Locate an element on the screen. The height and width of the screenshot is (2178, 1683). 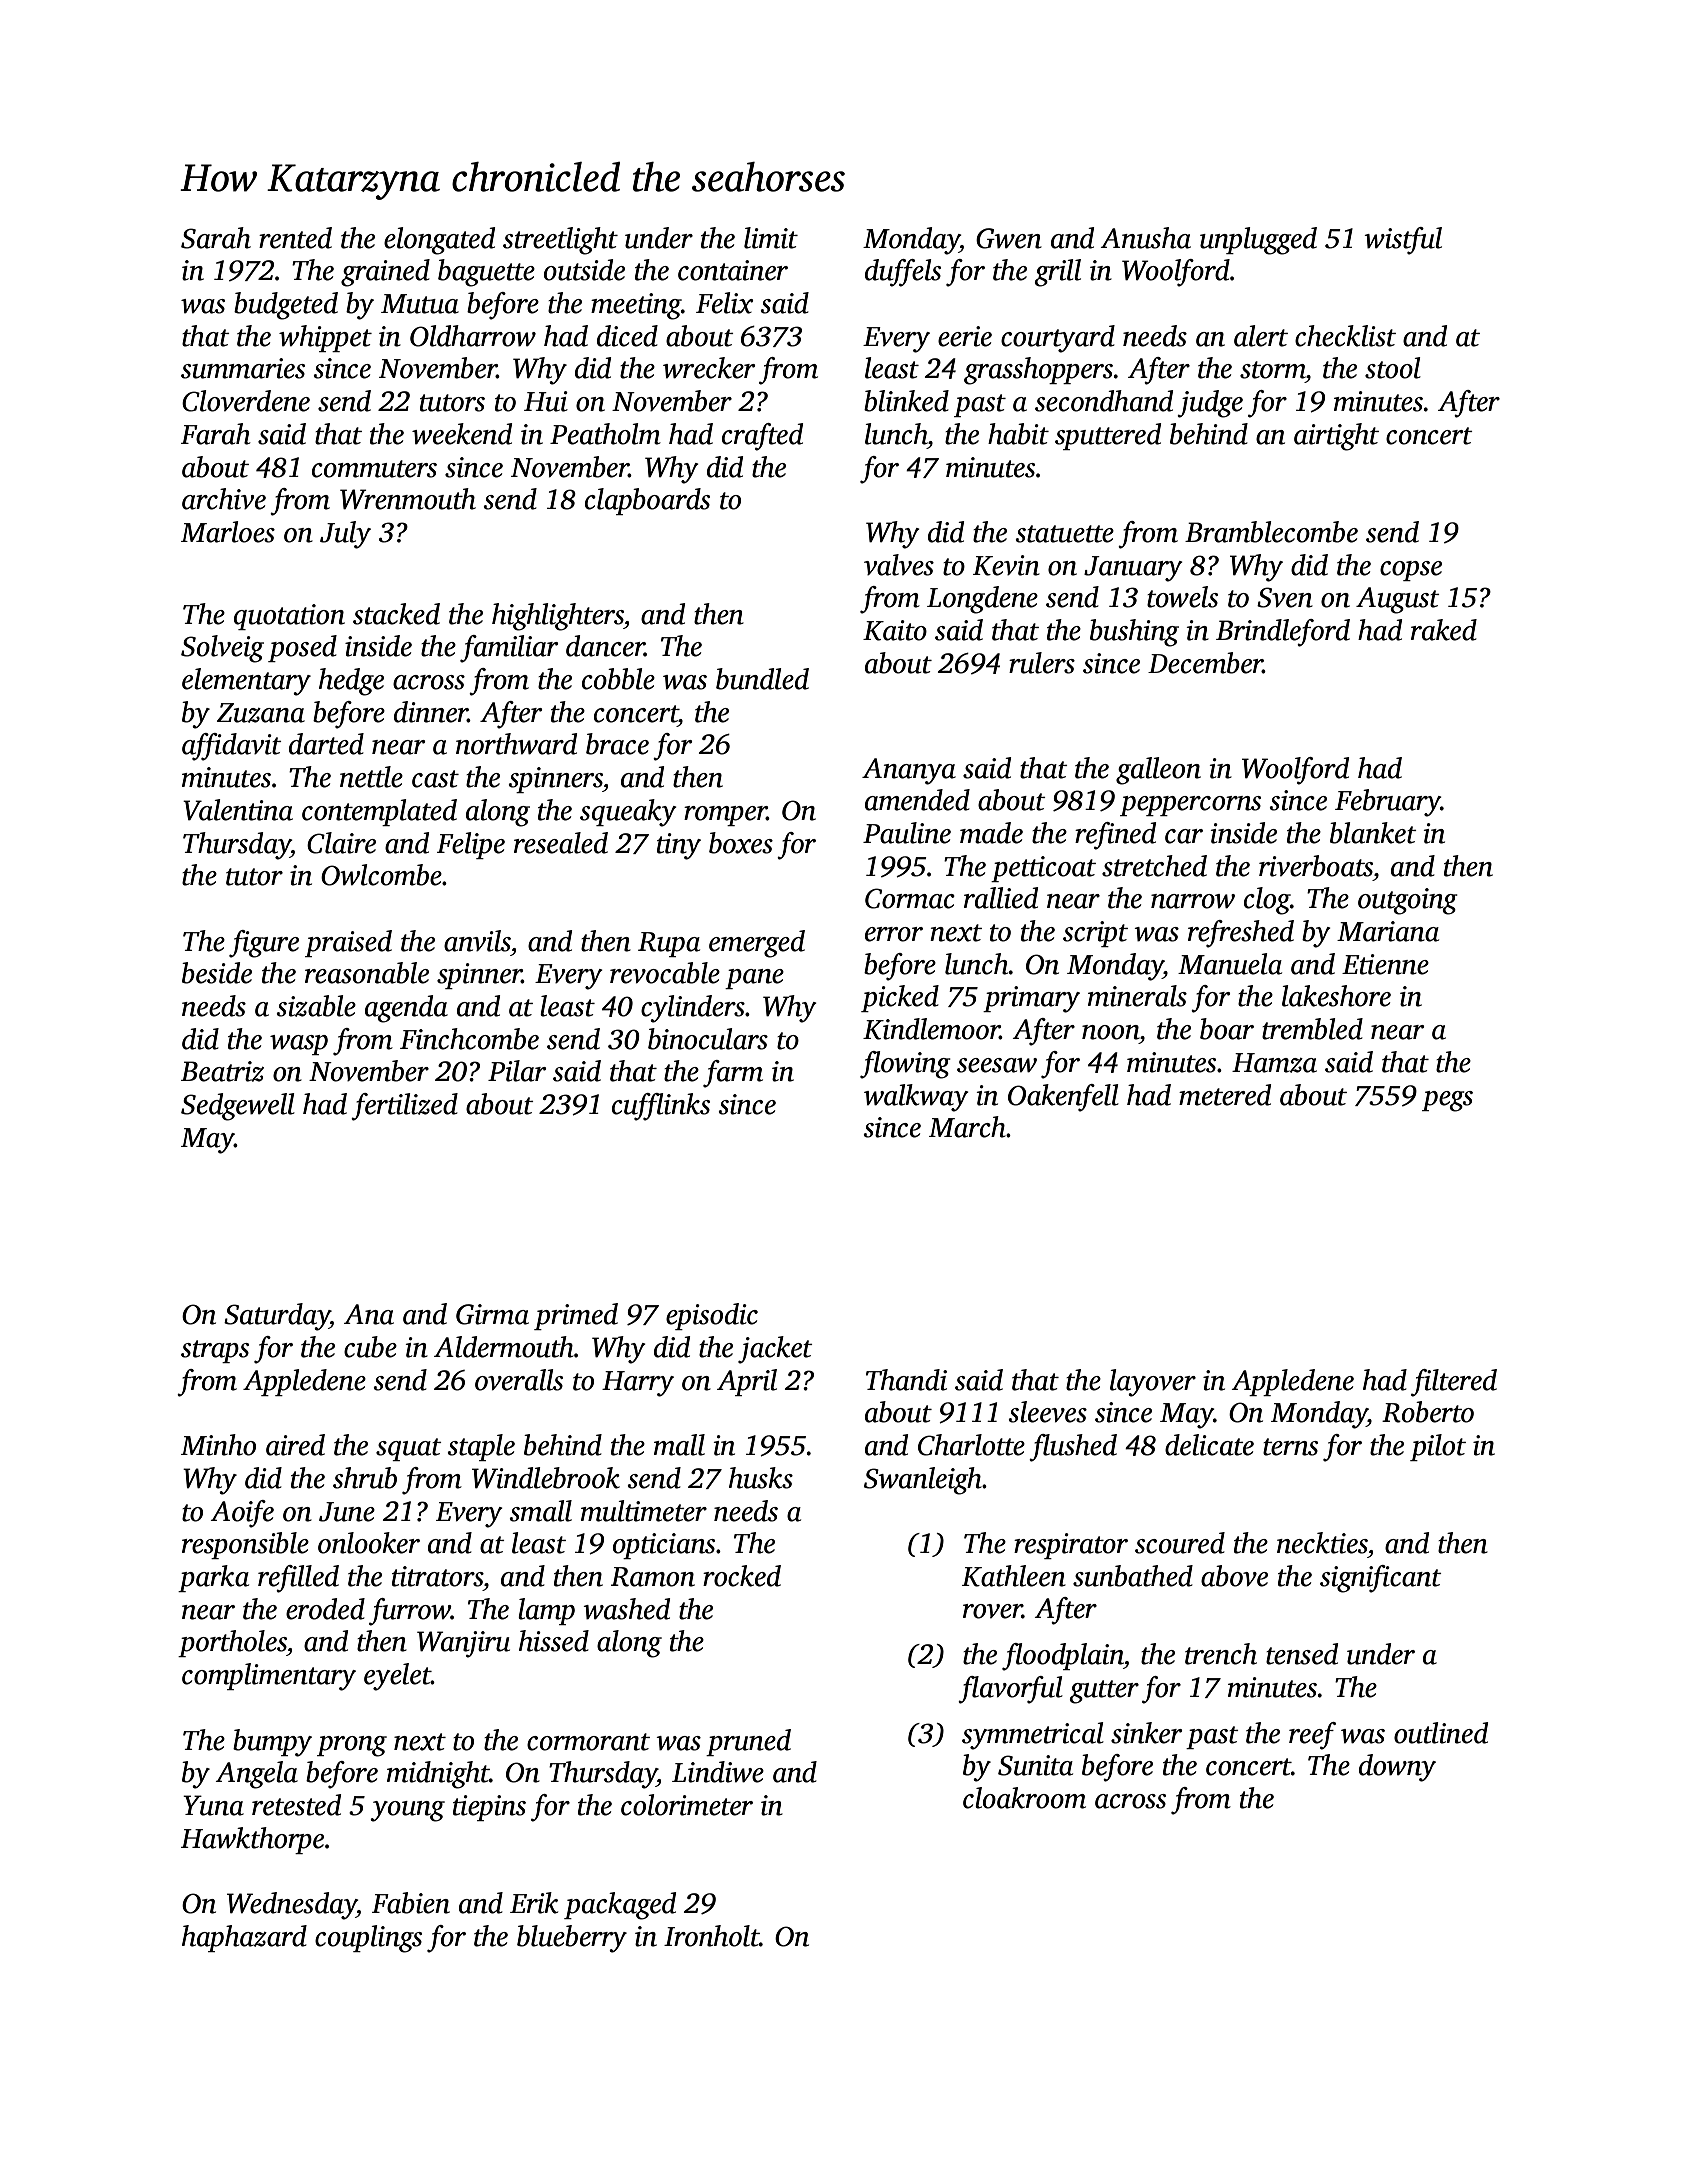
Sedgewell is located at coordinates (238, 1107).
